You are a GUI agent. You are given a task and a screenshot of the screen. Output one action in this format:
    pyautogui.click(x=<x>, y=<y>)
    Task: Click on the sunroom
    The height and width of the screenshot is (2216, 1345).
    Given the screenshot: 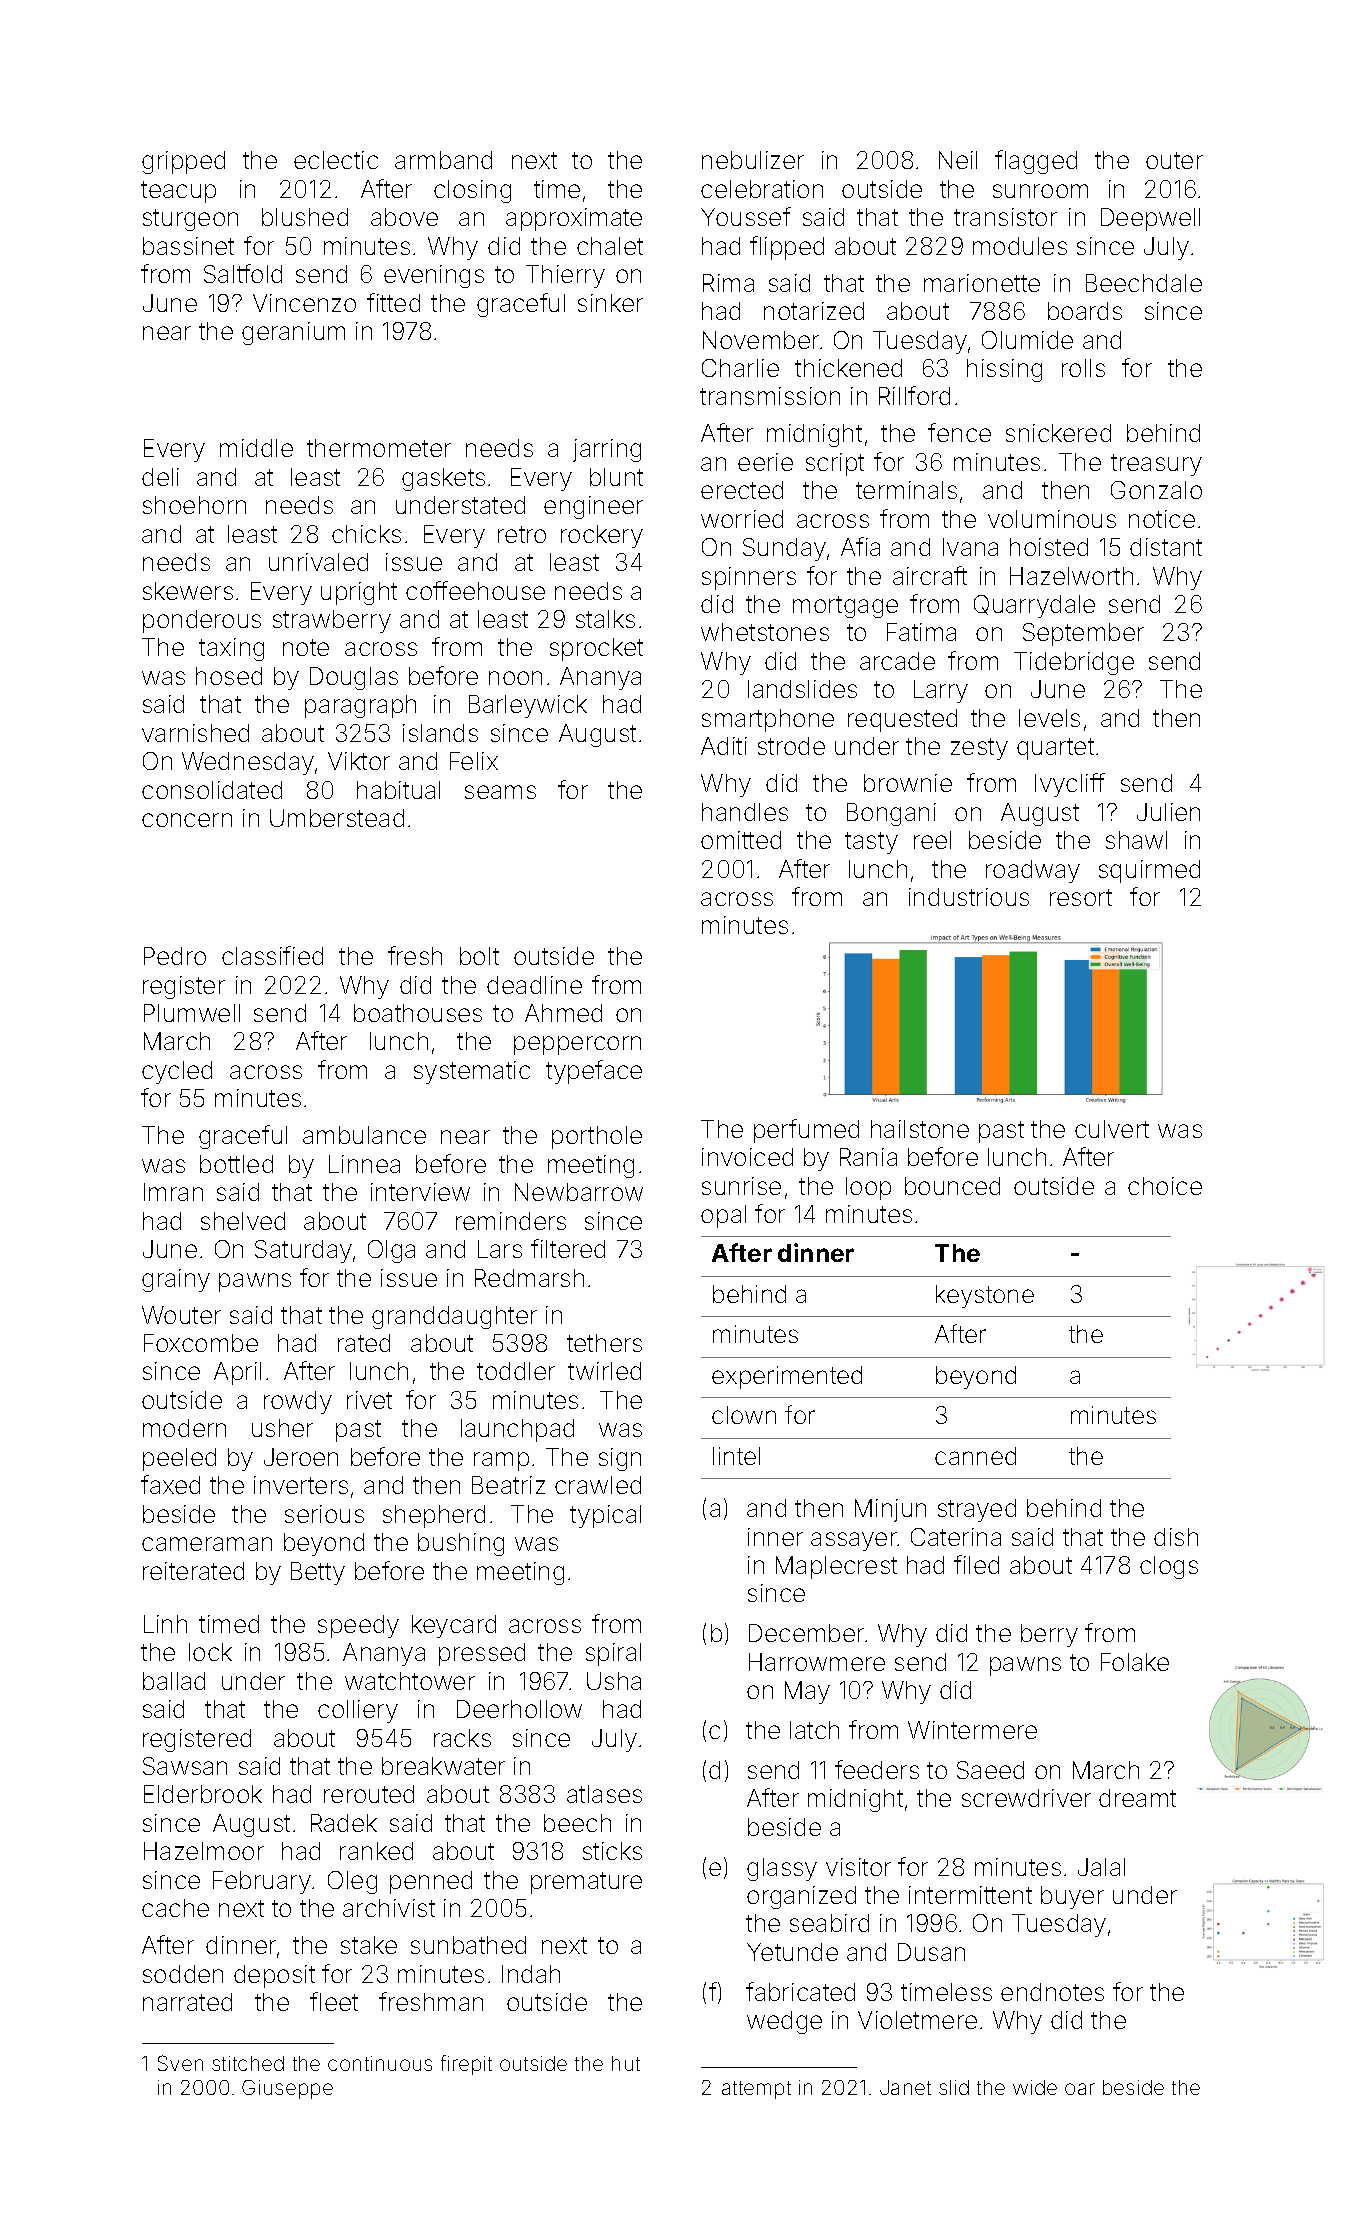 What is the action you would take?
    pyautogui.click(x=1040, y=191)
